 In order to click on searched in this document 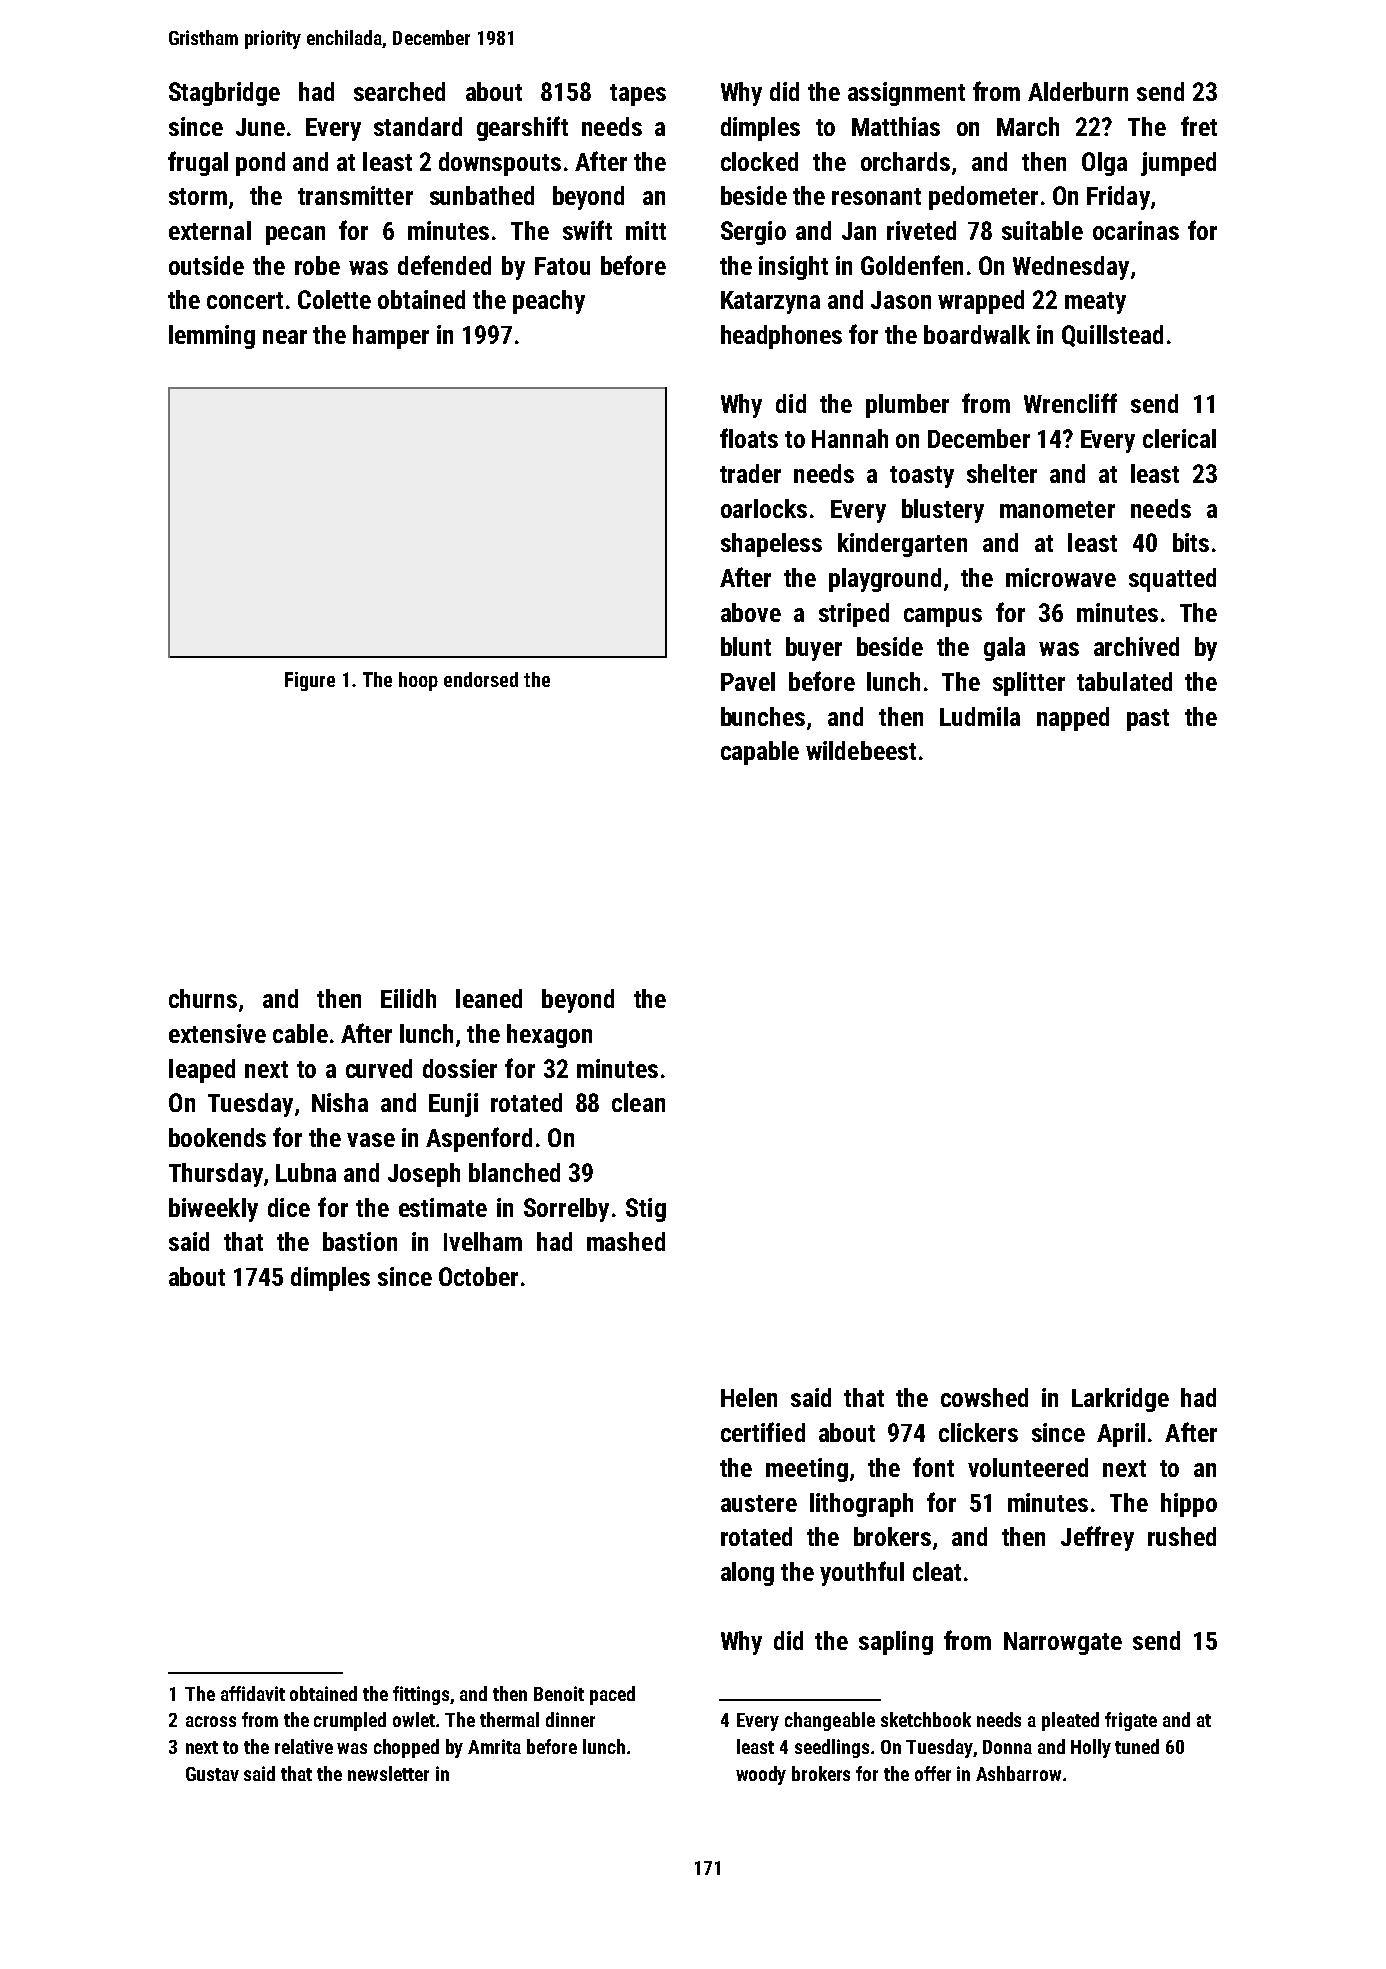, I will do `click(399, 91)`.
